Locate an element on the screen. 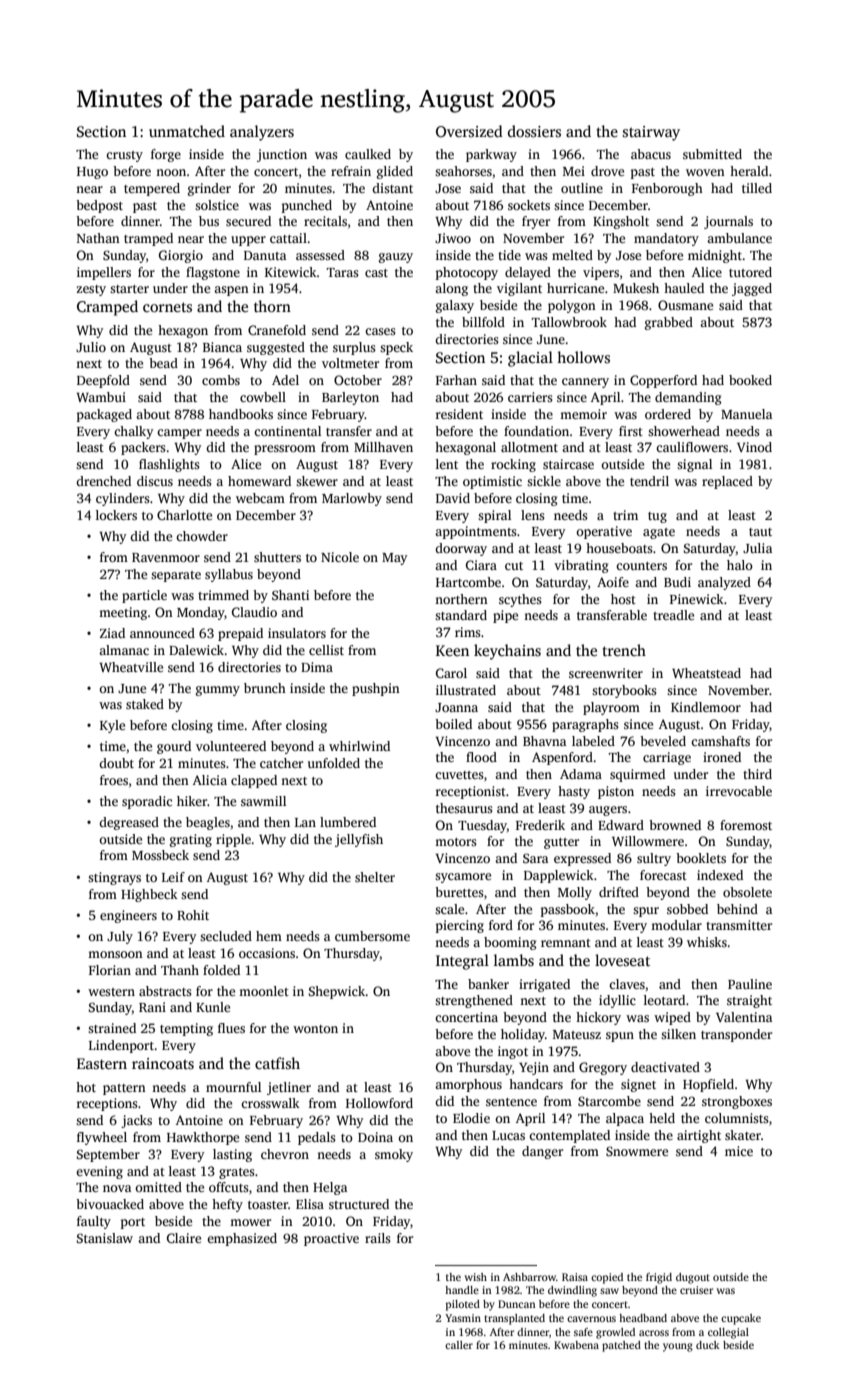 This screenshot has height=1400, width=849. boiled is located at coordinates (453, 724).
